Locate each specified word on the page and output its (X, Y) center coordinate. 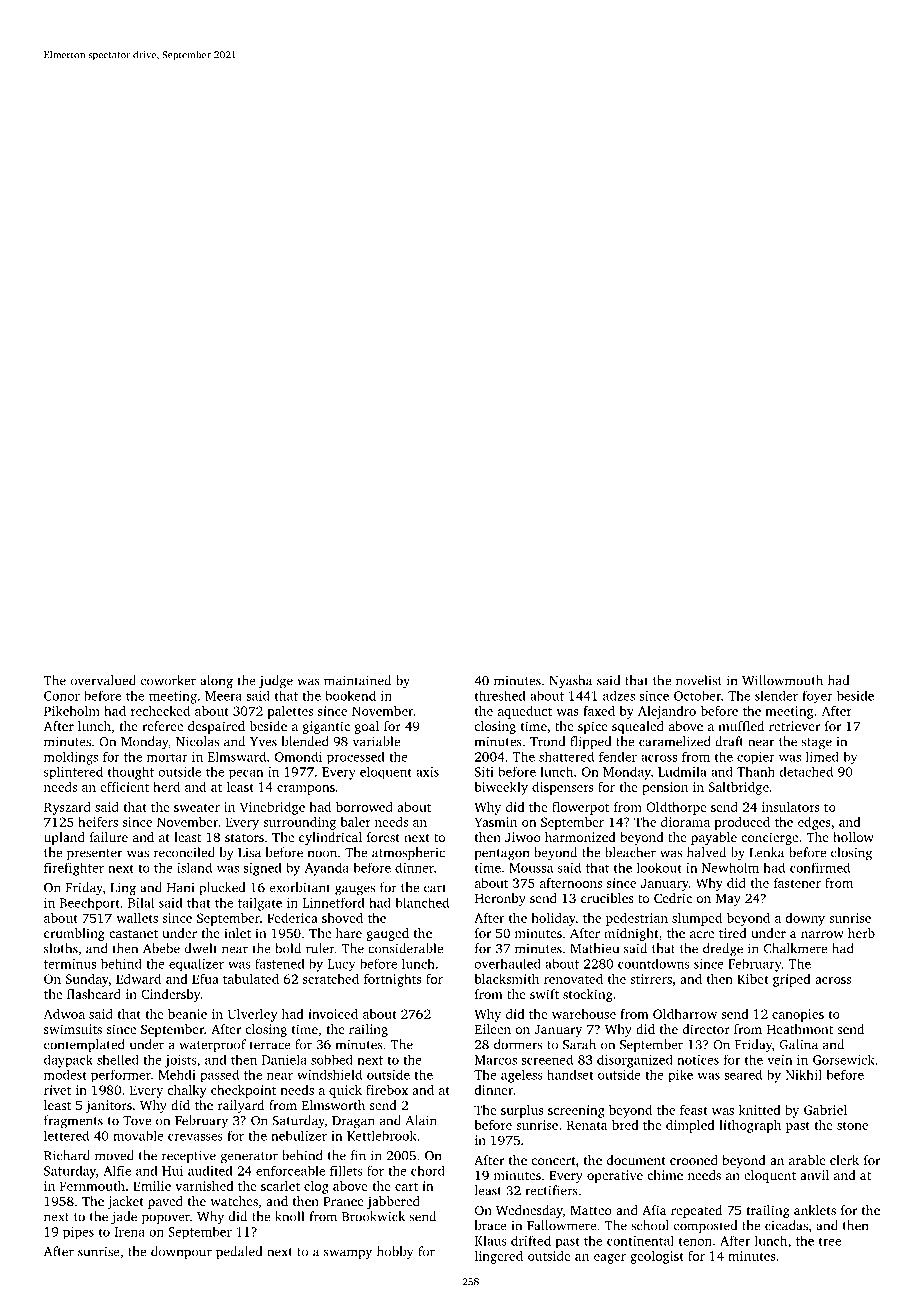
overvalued (103, 680)
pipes (78, 1233)
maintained (357, 680)
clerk (844, 1160)
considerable (405, 948)
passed (219, 1076)
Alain (421, 1120)
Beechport (90, 904)
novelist (699, 680)
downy (805, 919)
